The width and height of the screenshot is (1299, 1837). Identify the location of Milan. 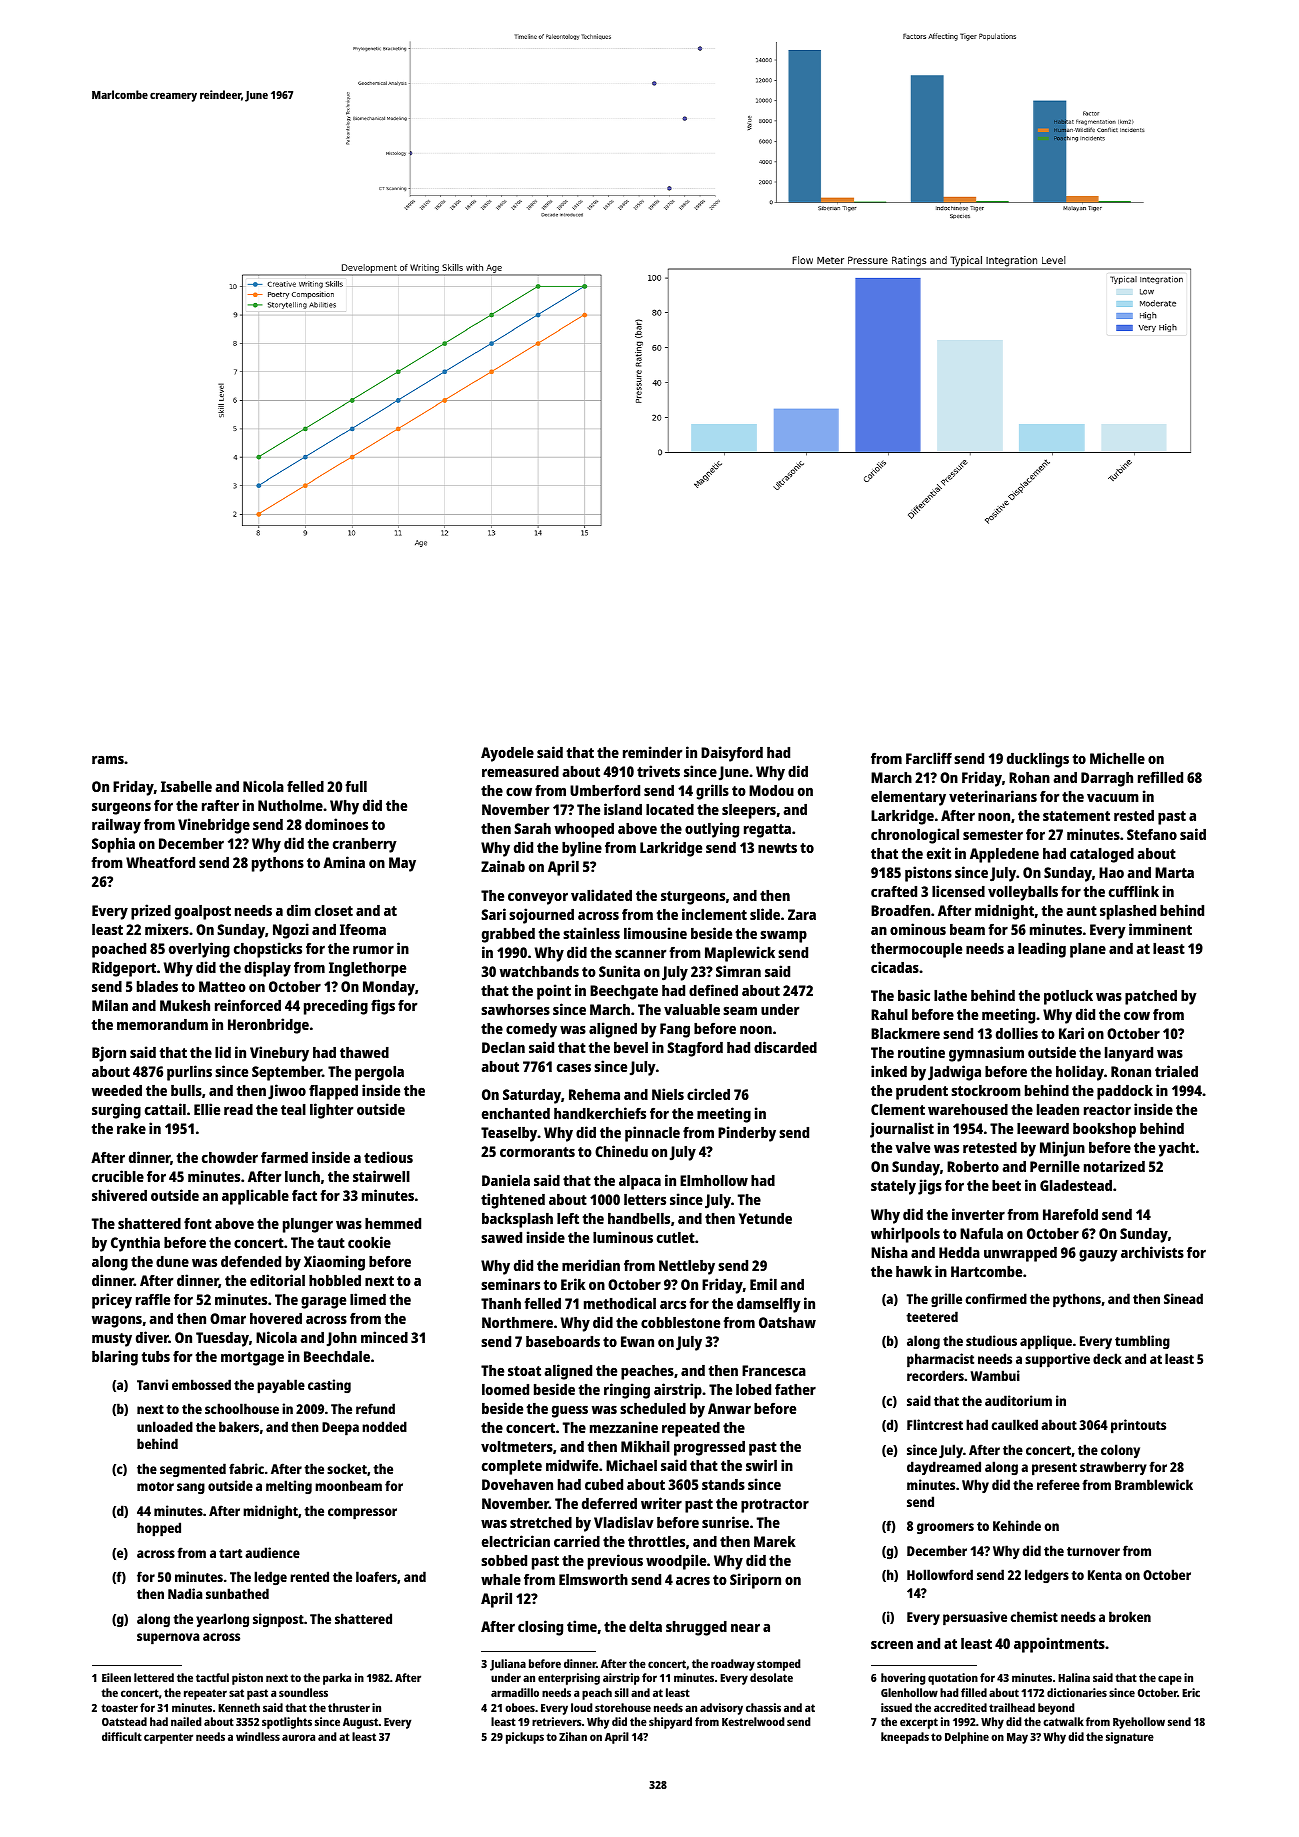
(110, 1005).
